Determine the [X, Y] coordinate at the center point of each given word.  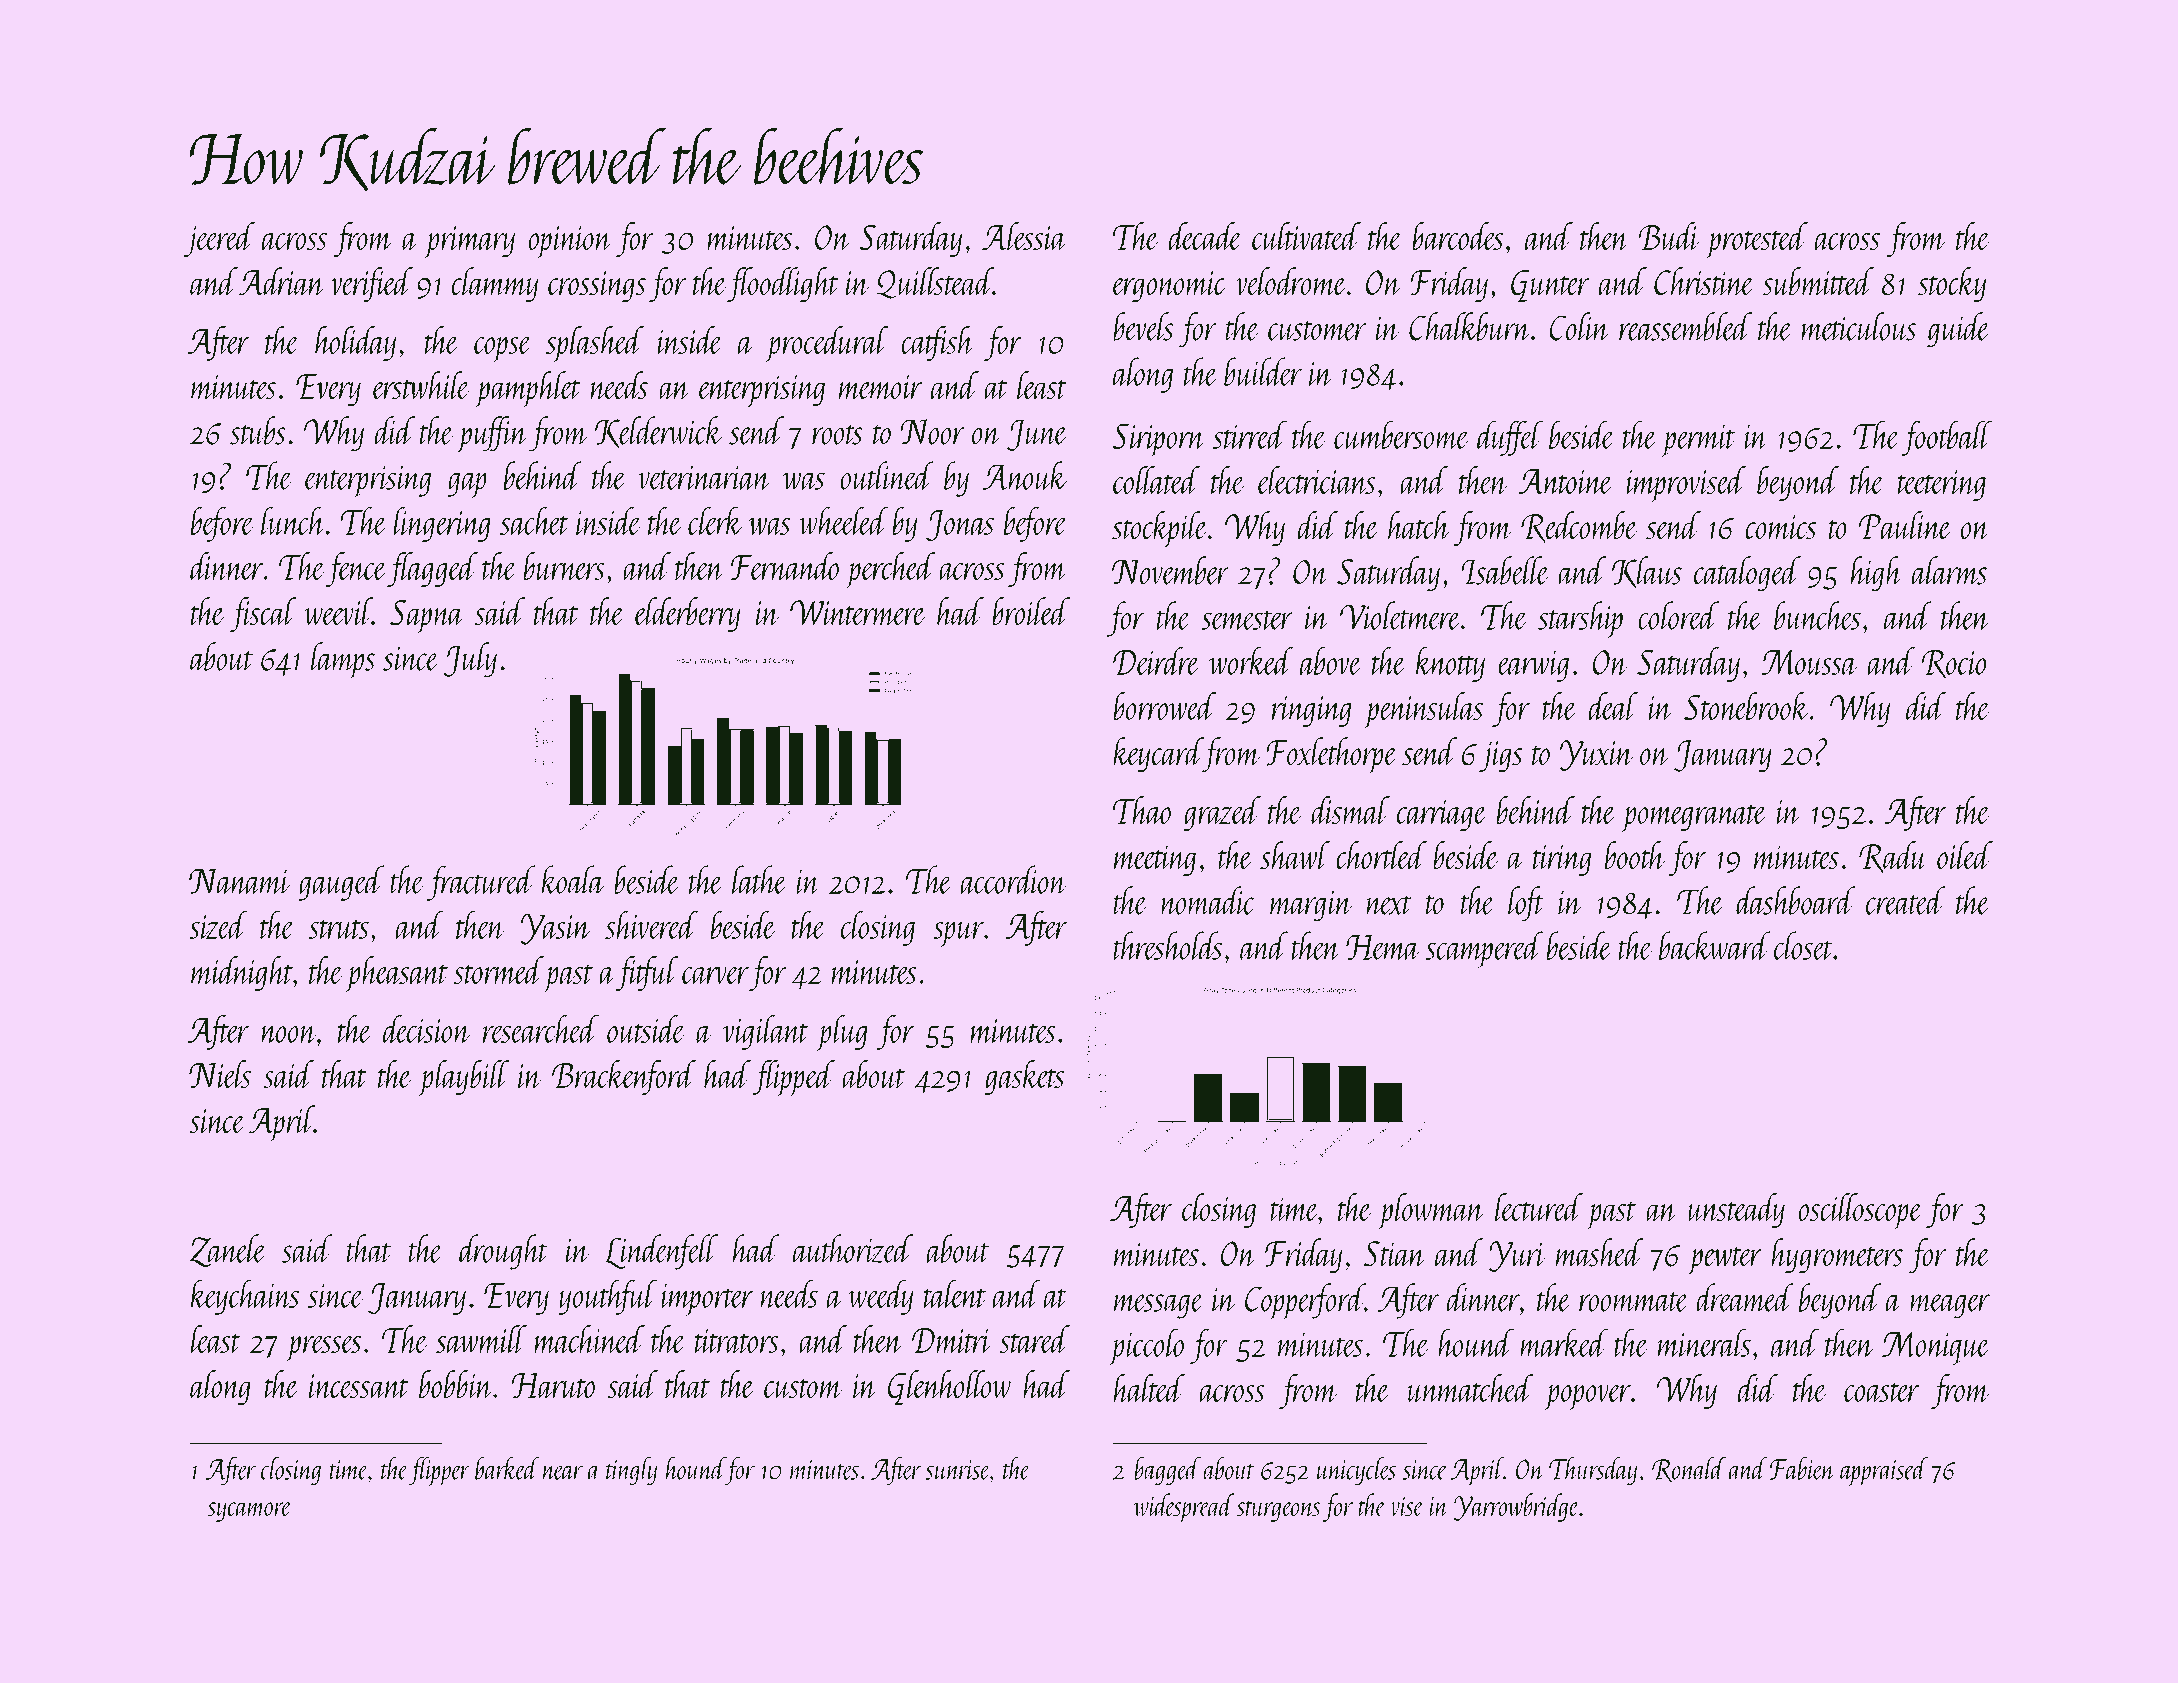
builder [1263, 371]
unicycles [1356, 1470]
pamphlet [528, 389]
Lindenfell [661, 1252]
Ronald [1689, 1469]
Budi [1669, 236]
